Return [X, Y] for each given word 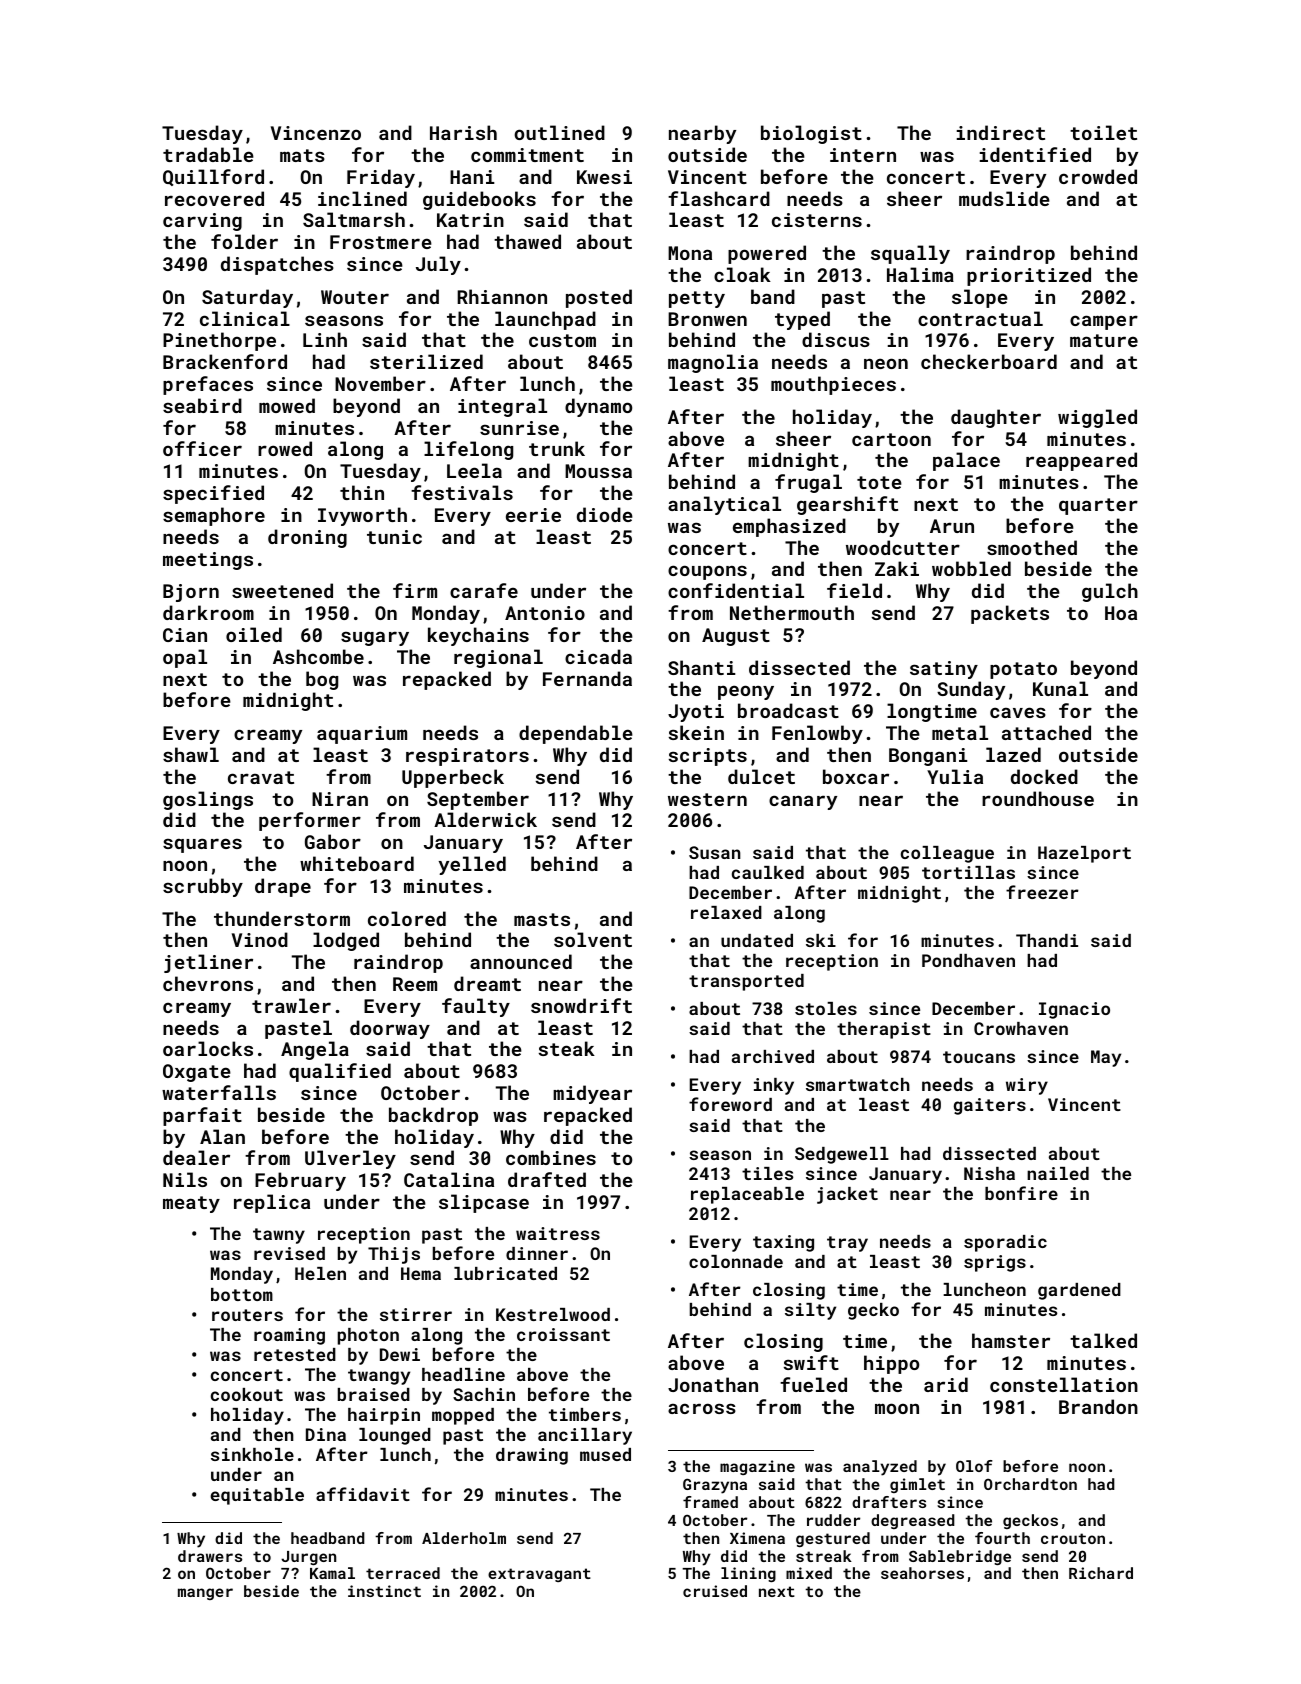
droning [307, 538]
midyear [592, 1094]
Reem [415, 984]
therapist [884, 1030]
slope [980, 298]
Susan [715, 852]
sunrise [519, 428]
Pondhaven [968, 960]
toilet [1103, 132]
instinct [384, 1591]
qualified [340, 1072]
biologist [811, 134]
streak [824, 1556]
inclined [362, 198]
